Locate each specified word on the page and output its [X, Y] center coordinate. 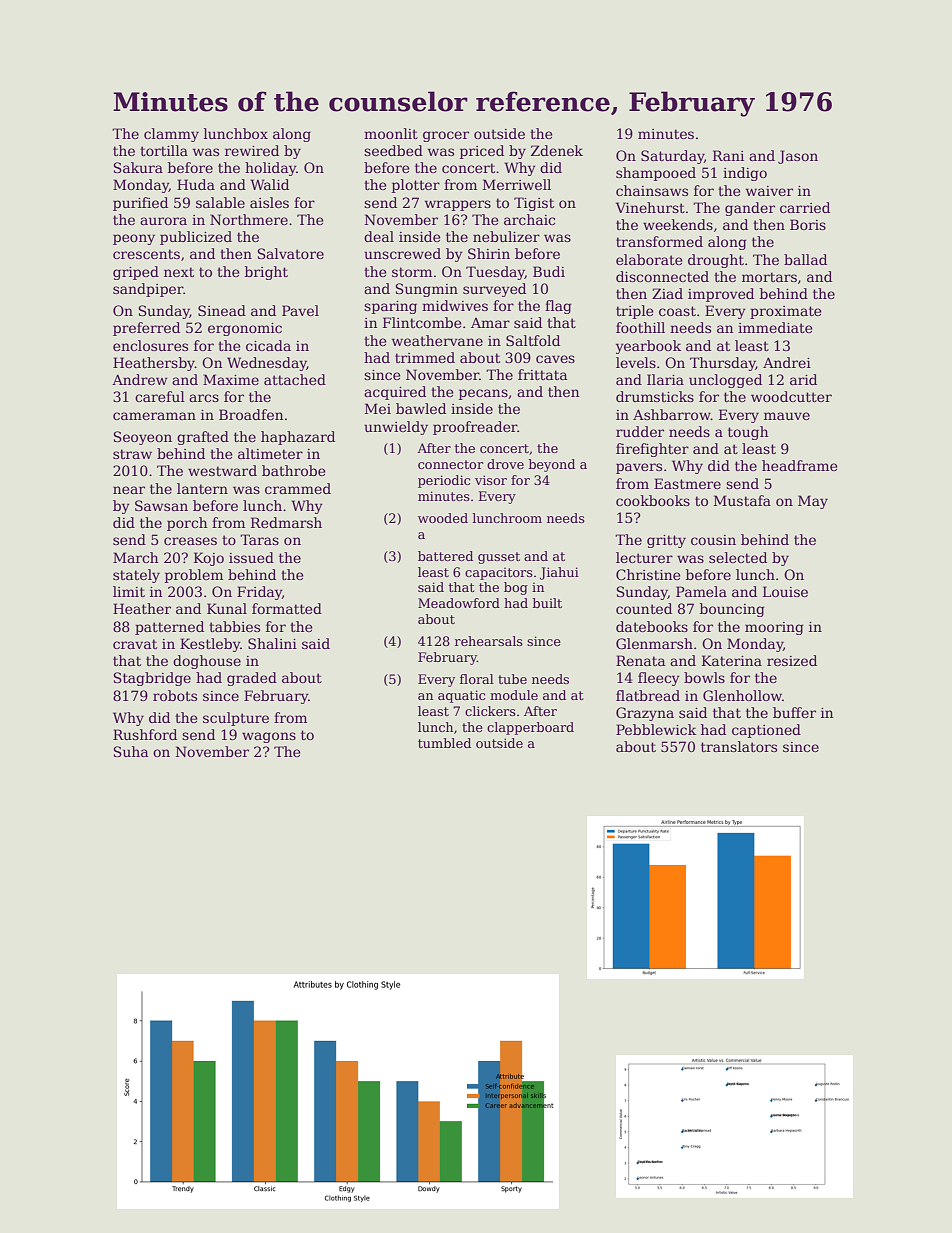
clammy [171, 135]
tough [748, 433]
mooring [774, 628]
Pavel [300, 310]
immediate [775, 327]
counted [644, 608]
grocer [446, 136]
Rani [728, 155]
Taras [259, 539]
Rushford [145, 734]
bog [516, 588]
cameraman [154, 416]
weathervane [437, 340]
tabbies [234, 626]
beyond [552, 465]
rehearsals [489, 641]
